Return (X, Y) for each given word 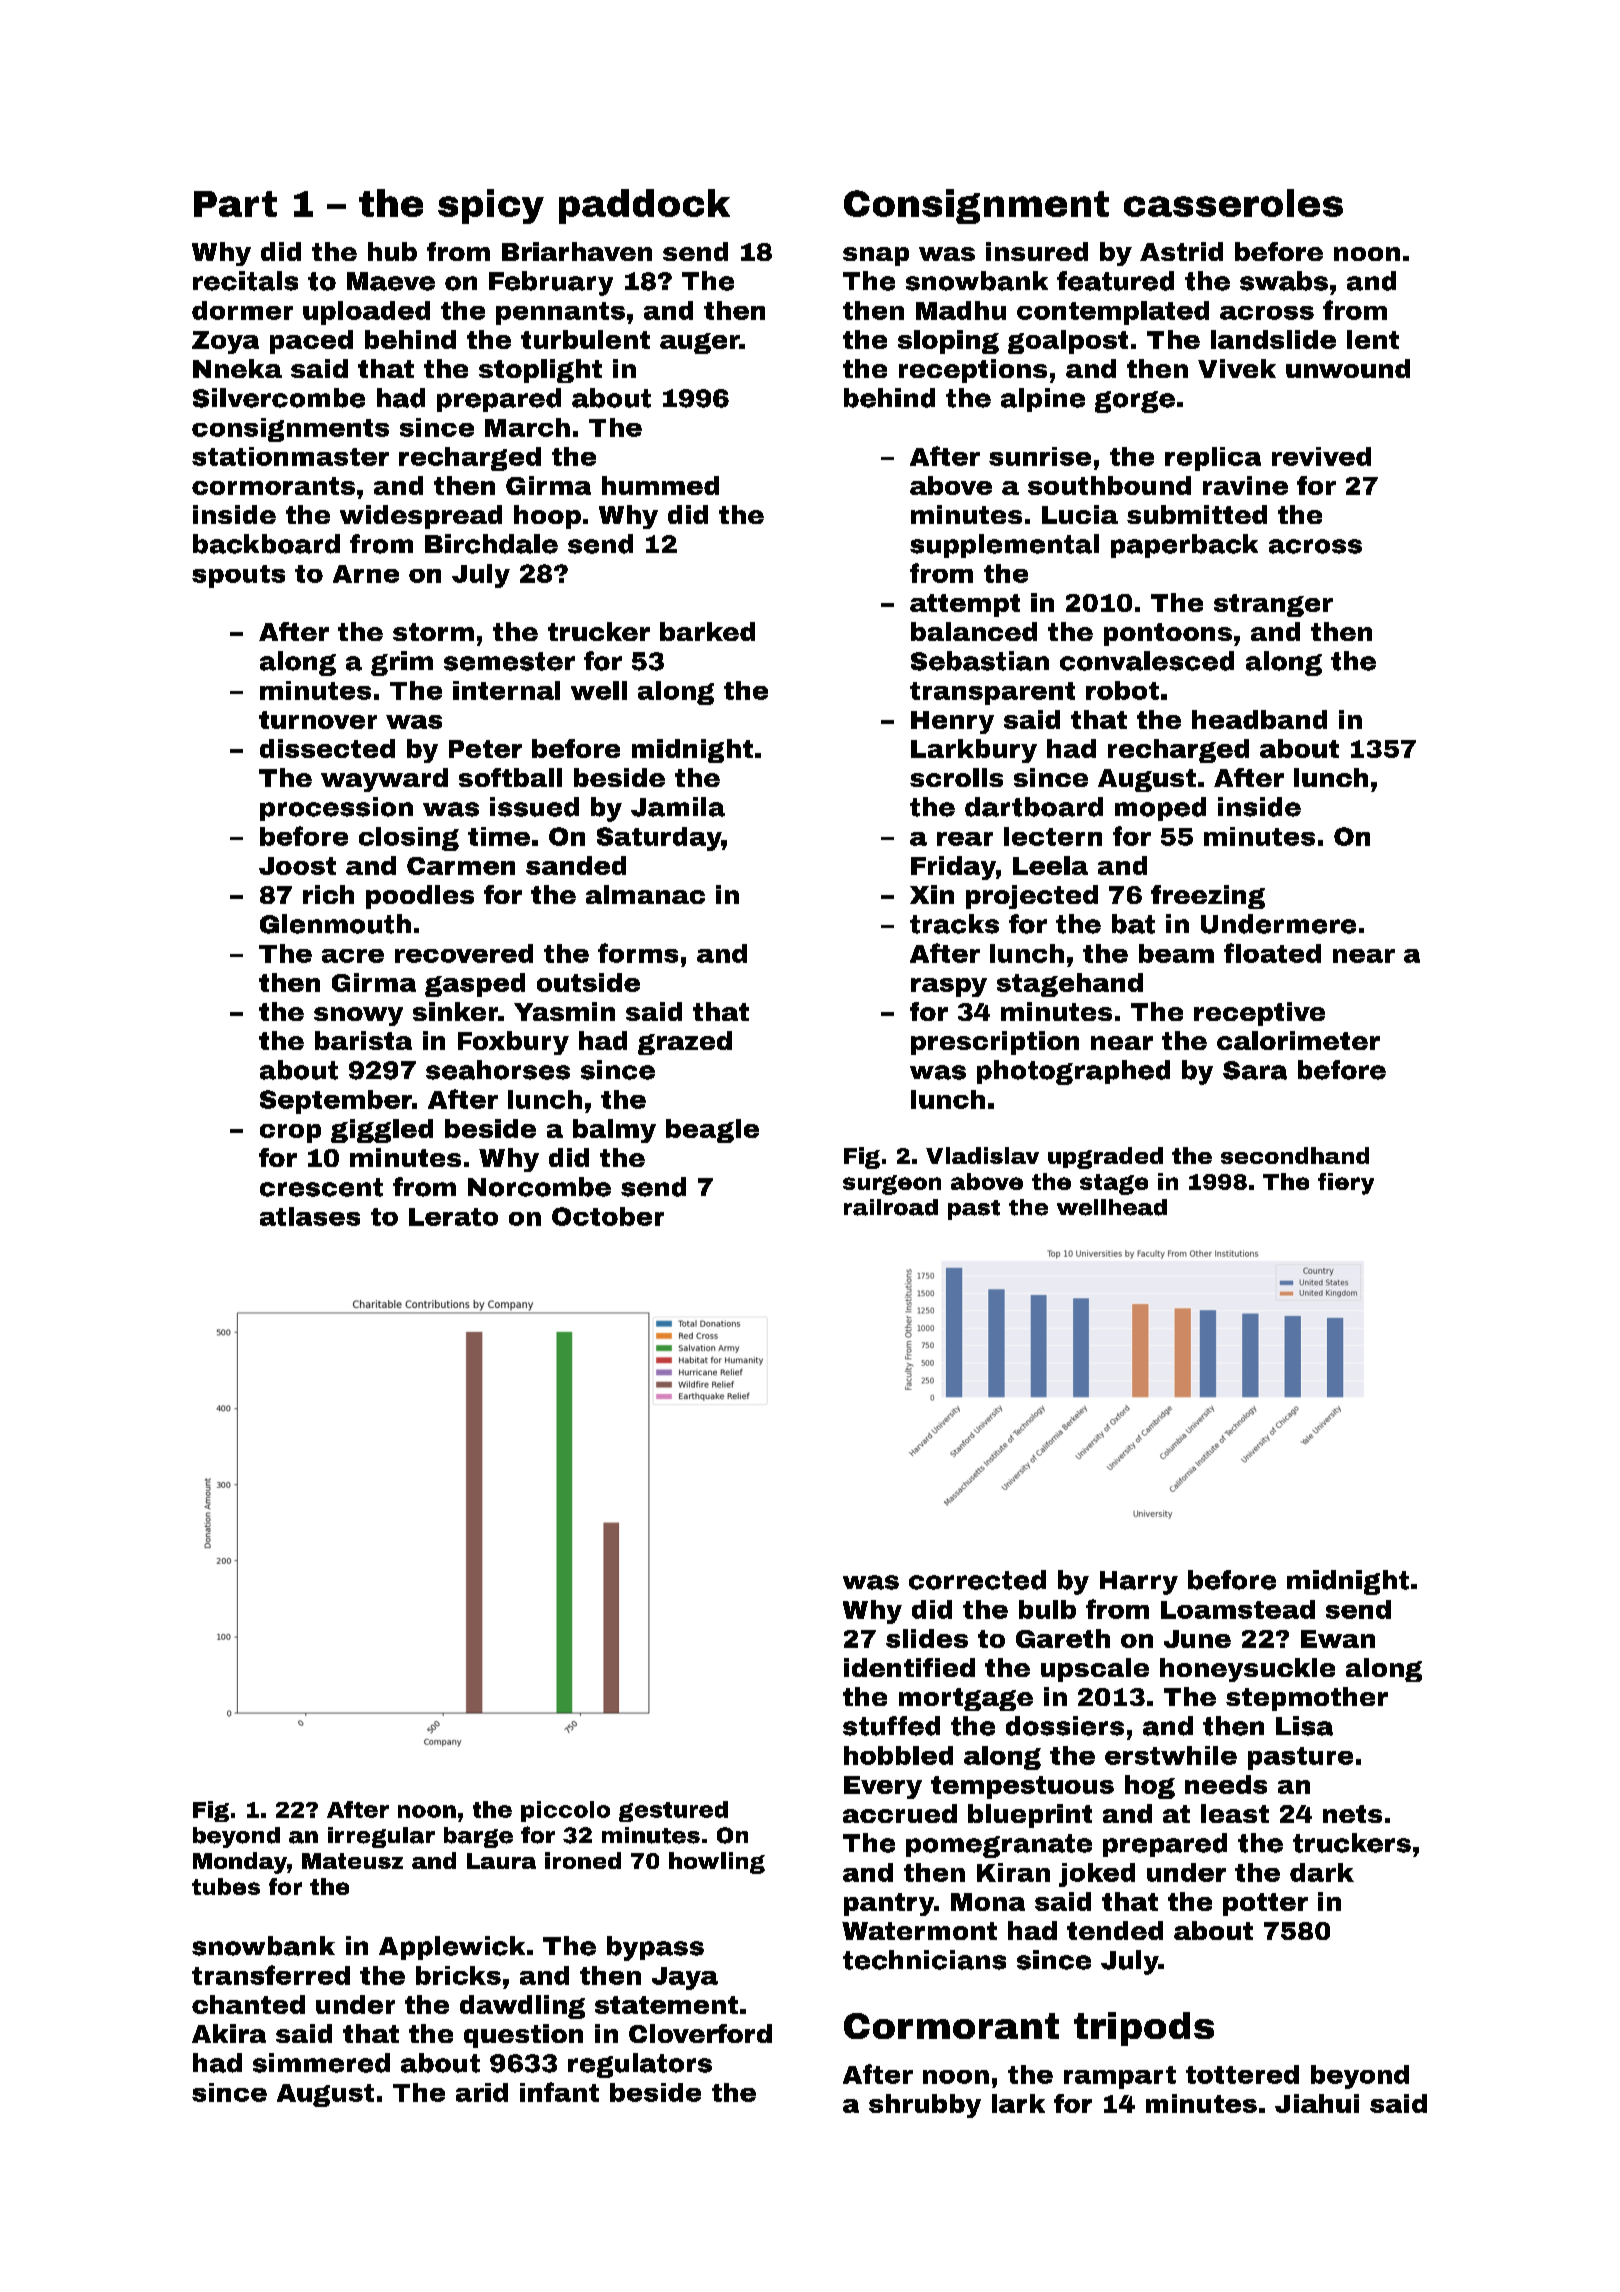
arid (482, 2092)
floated (1272, 953)
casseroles (1233, 203)
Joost (297, 866)
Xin (932, 894)
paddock (644, 206)
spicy (491, 206)
